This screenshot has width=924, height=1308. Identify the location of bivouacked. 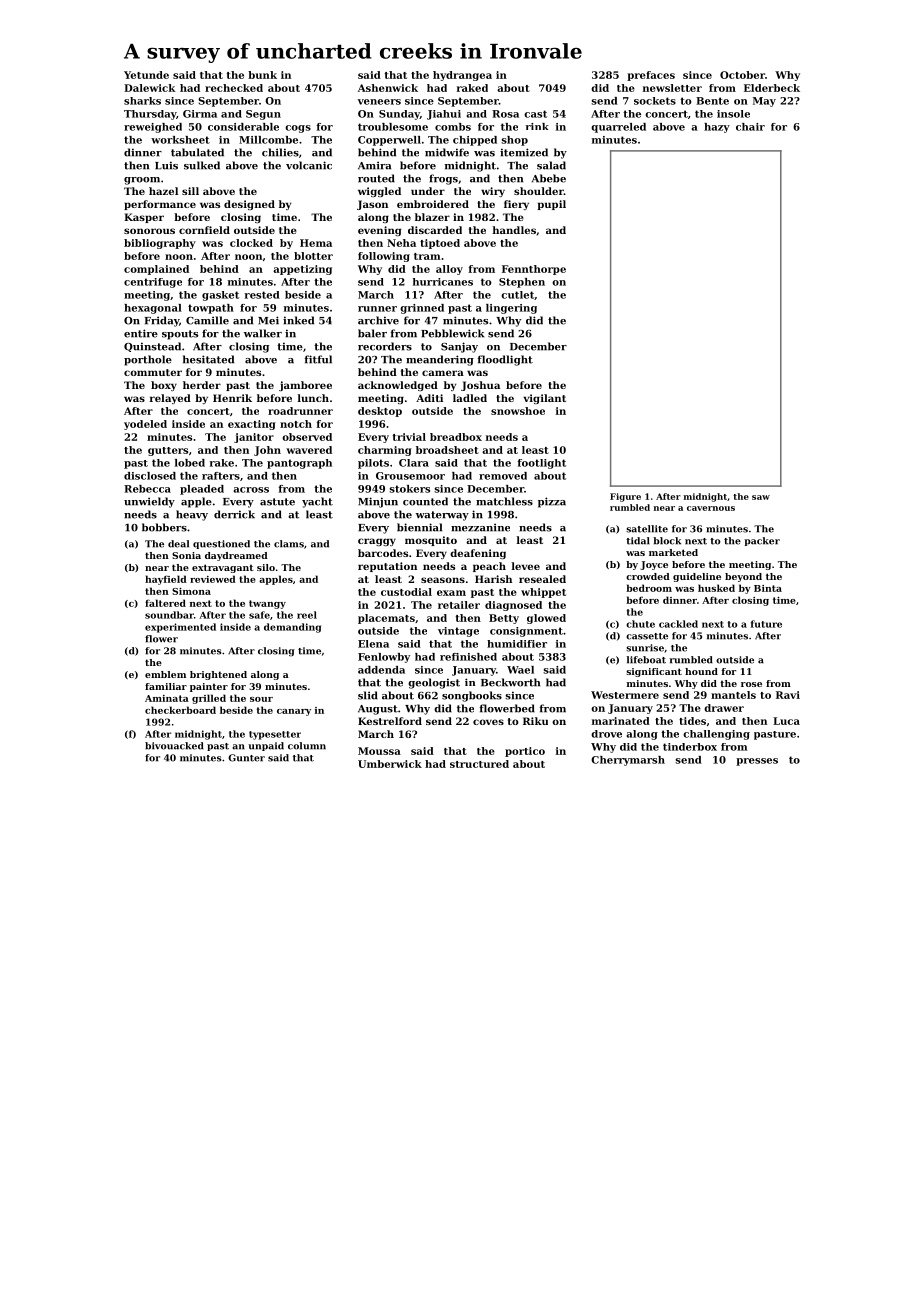
(174, 746).
